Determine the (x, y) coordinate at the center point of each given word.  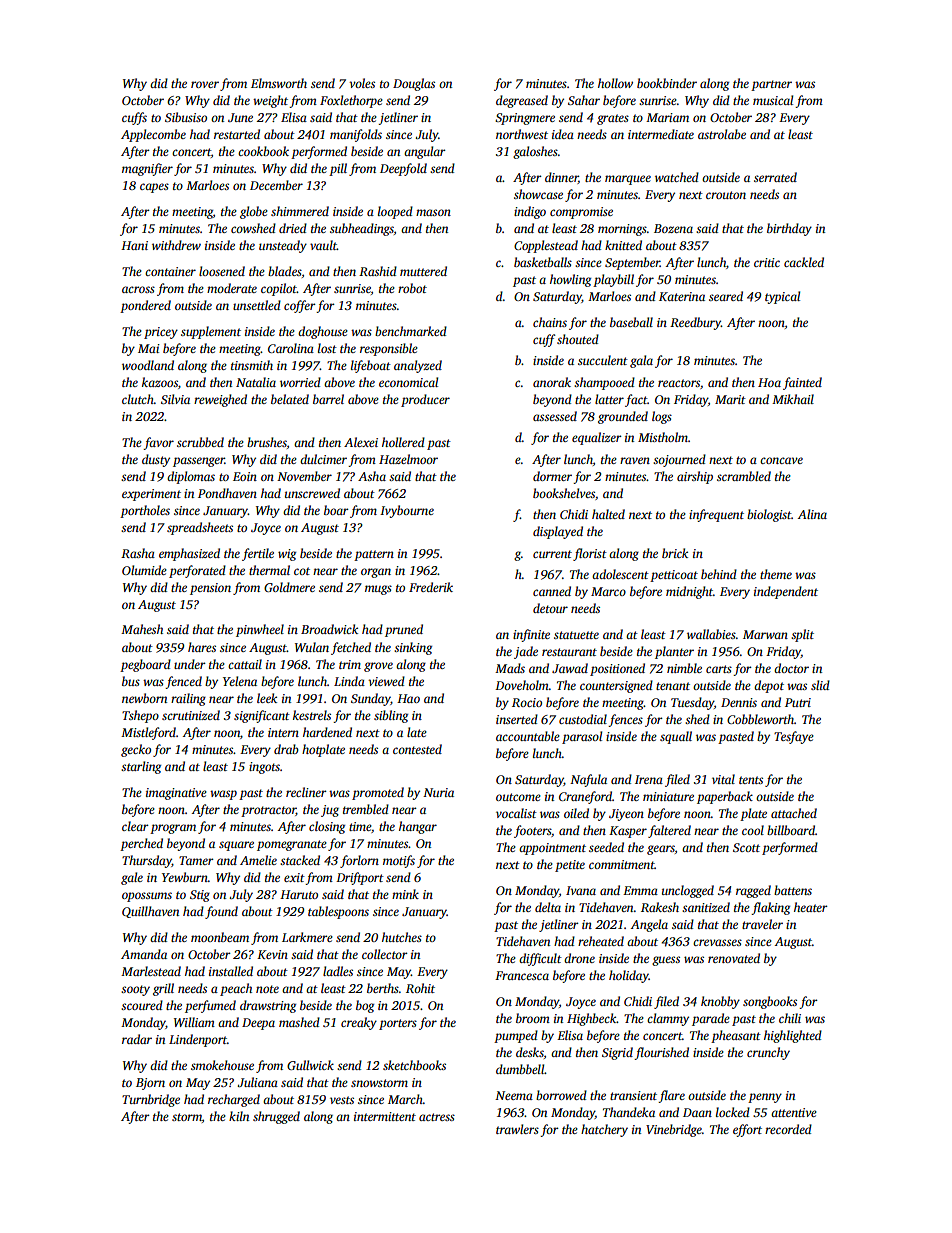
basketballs (543, 262)
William (194, 1022)
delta (548, 907)
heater (811, 907)
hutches (402, 937)
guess (666, 961)
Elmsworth (279, 83)
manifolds (356, 135)
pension (210, 589)
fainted (802, 383)
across (138, 289)
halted (608, 514)
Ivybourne (407, 511)
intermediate (661, 134)
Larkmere (307, 937)
